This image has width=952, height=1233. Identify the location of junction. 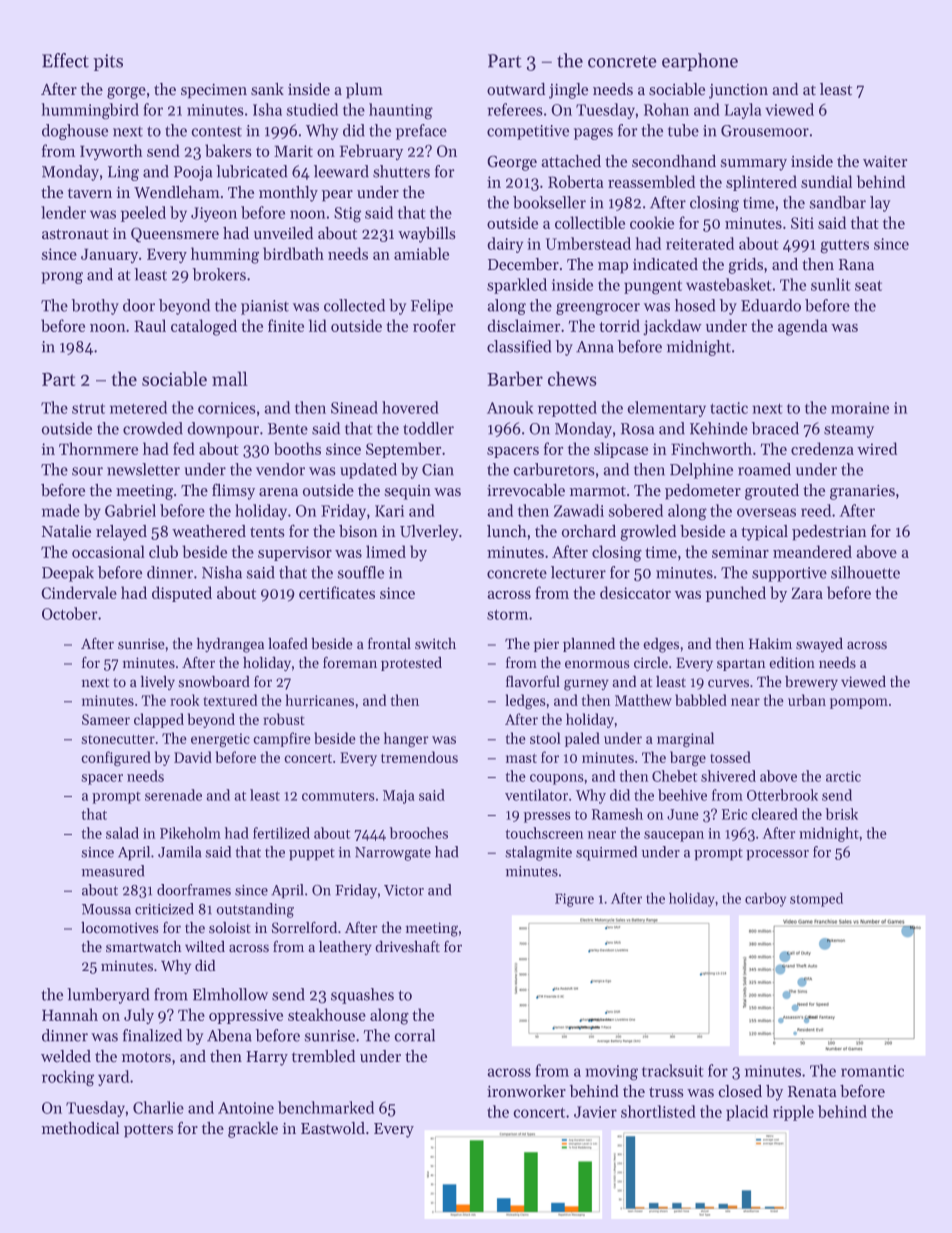
(738, 91).
